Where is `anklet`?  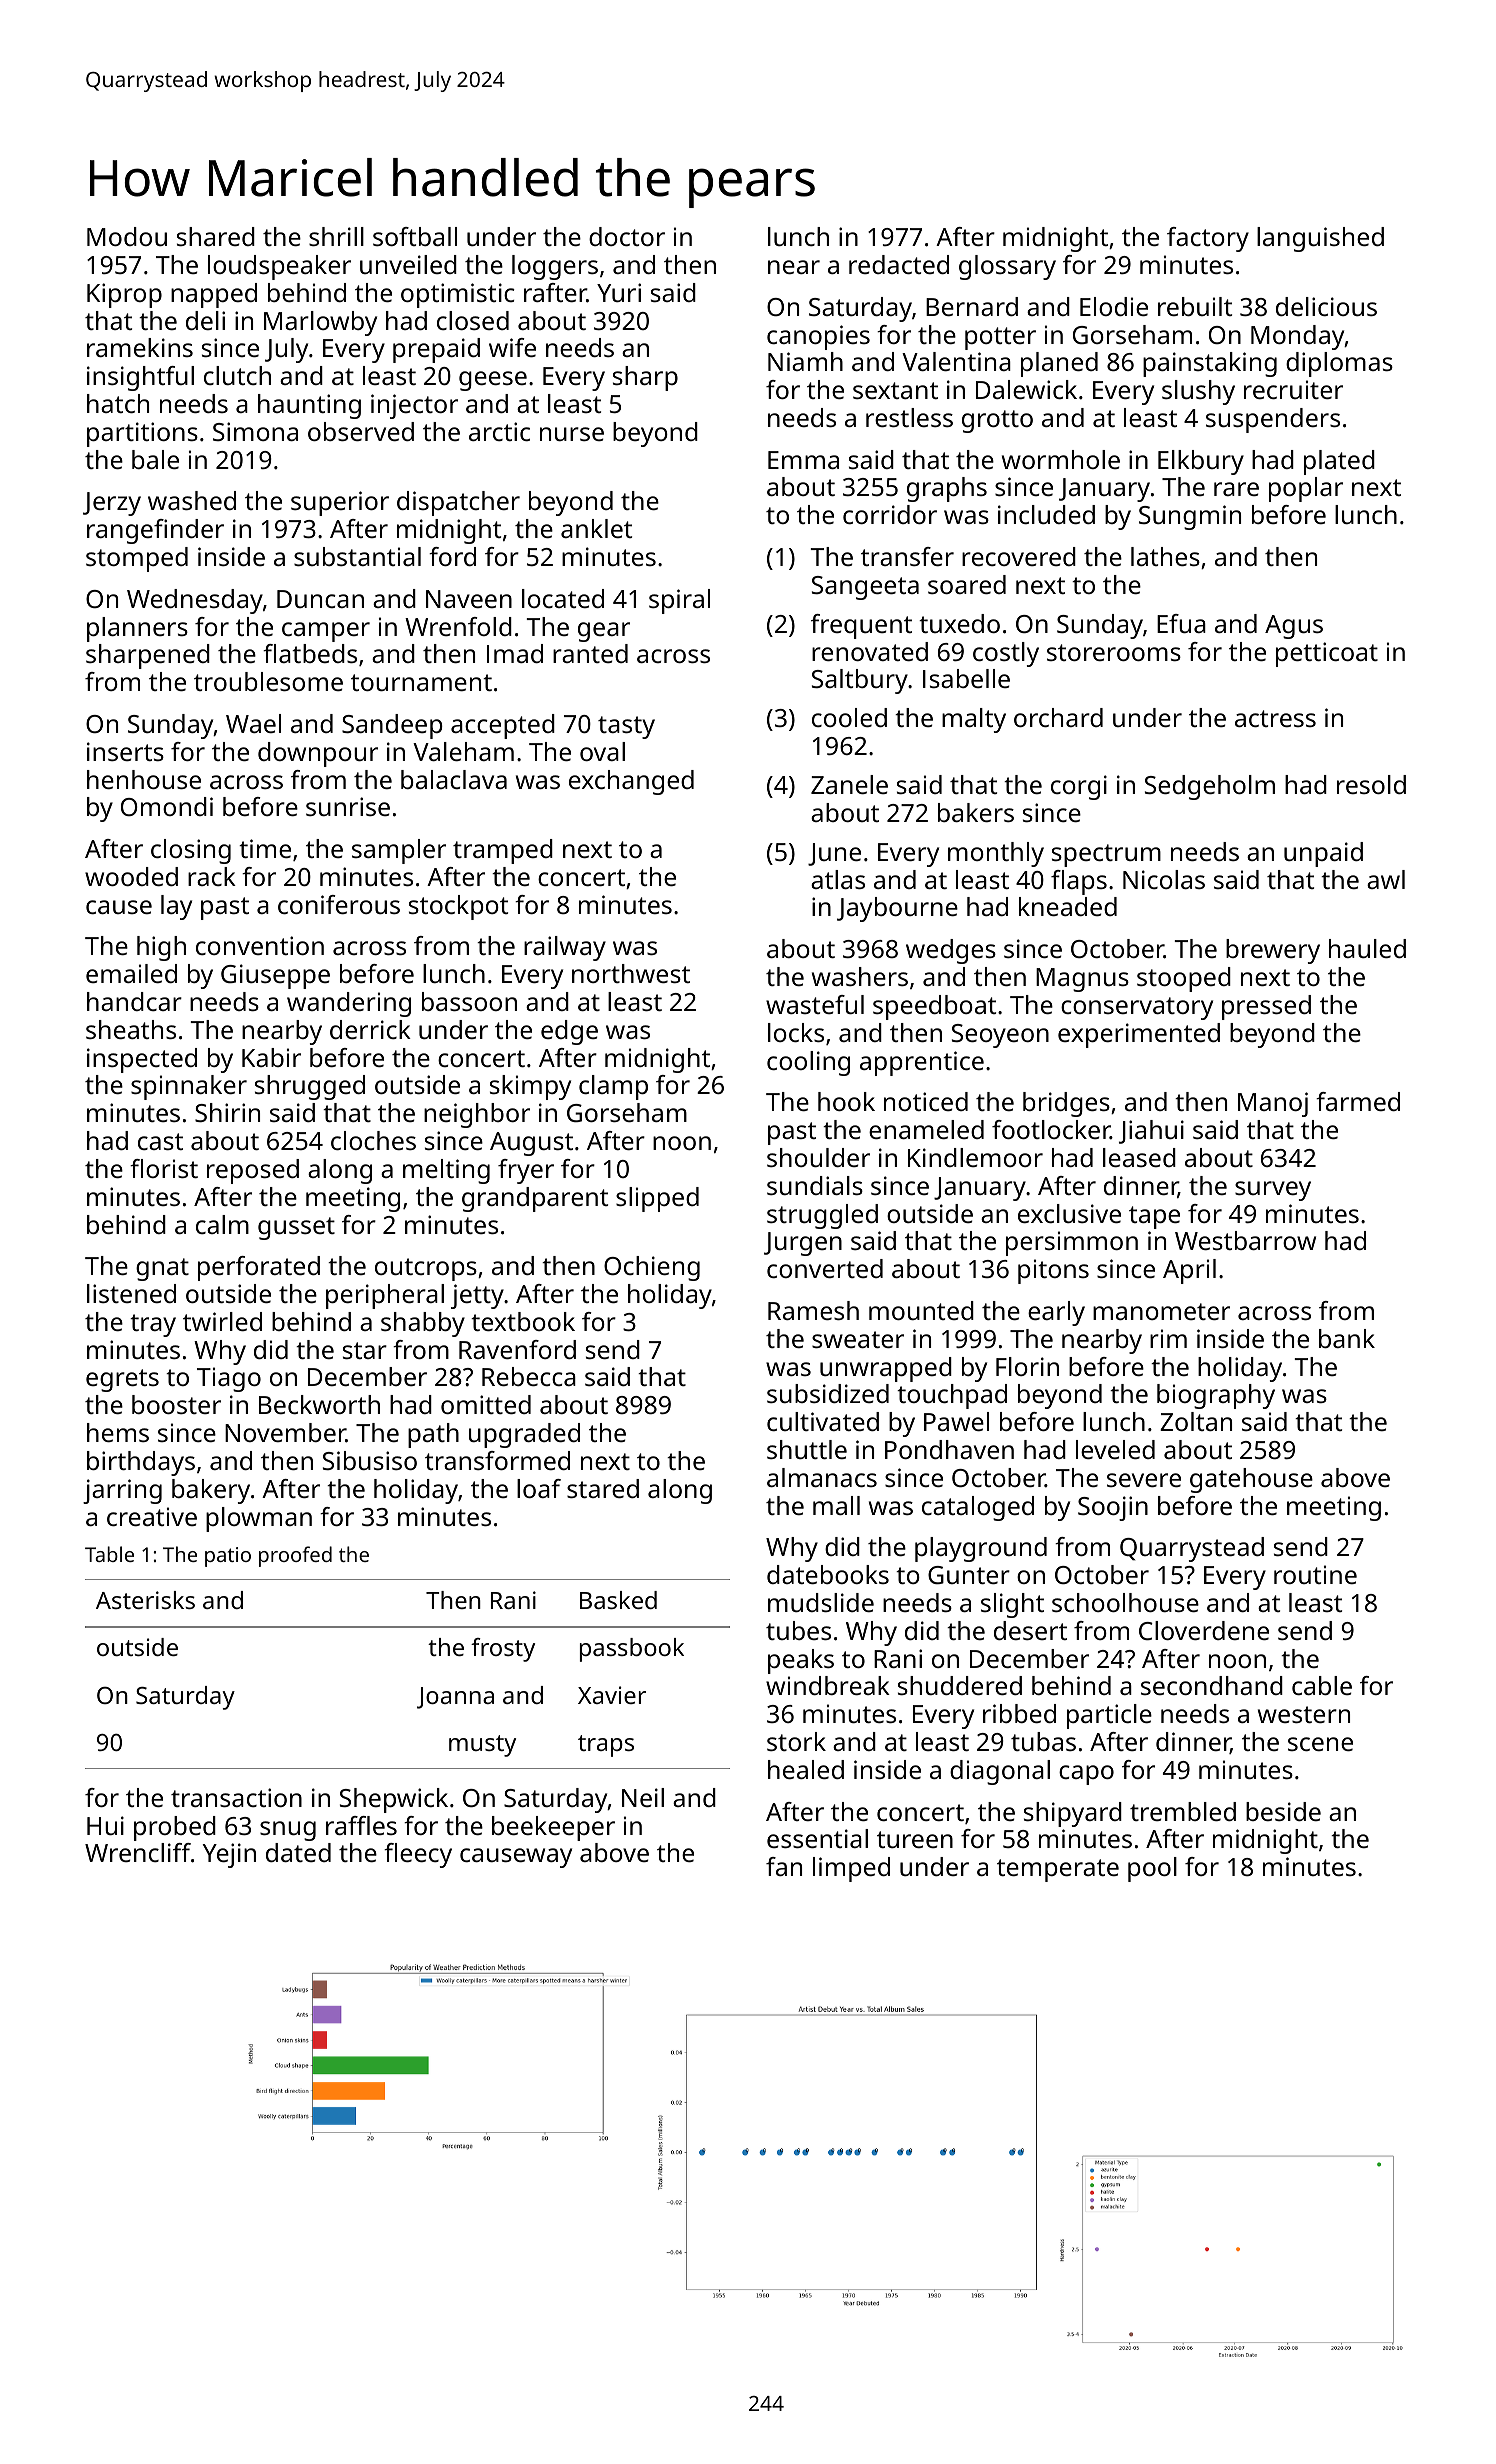
anklet is located at coordinates (596, 528).
